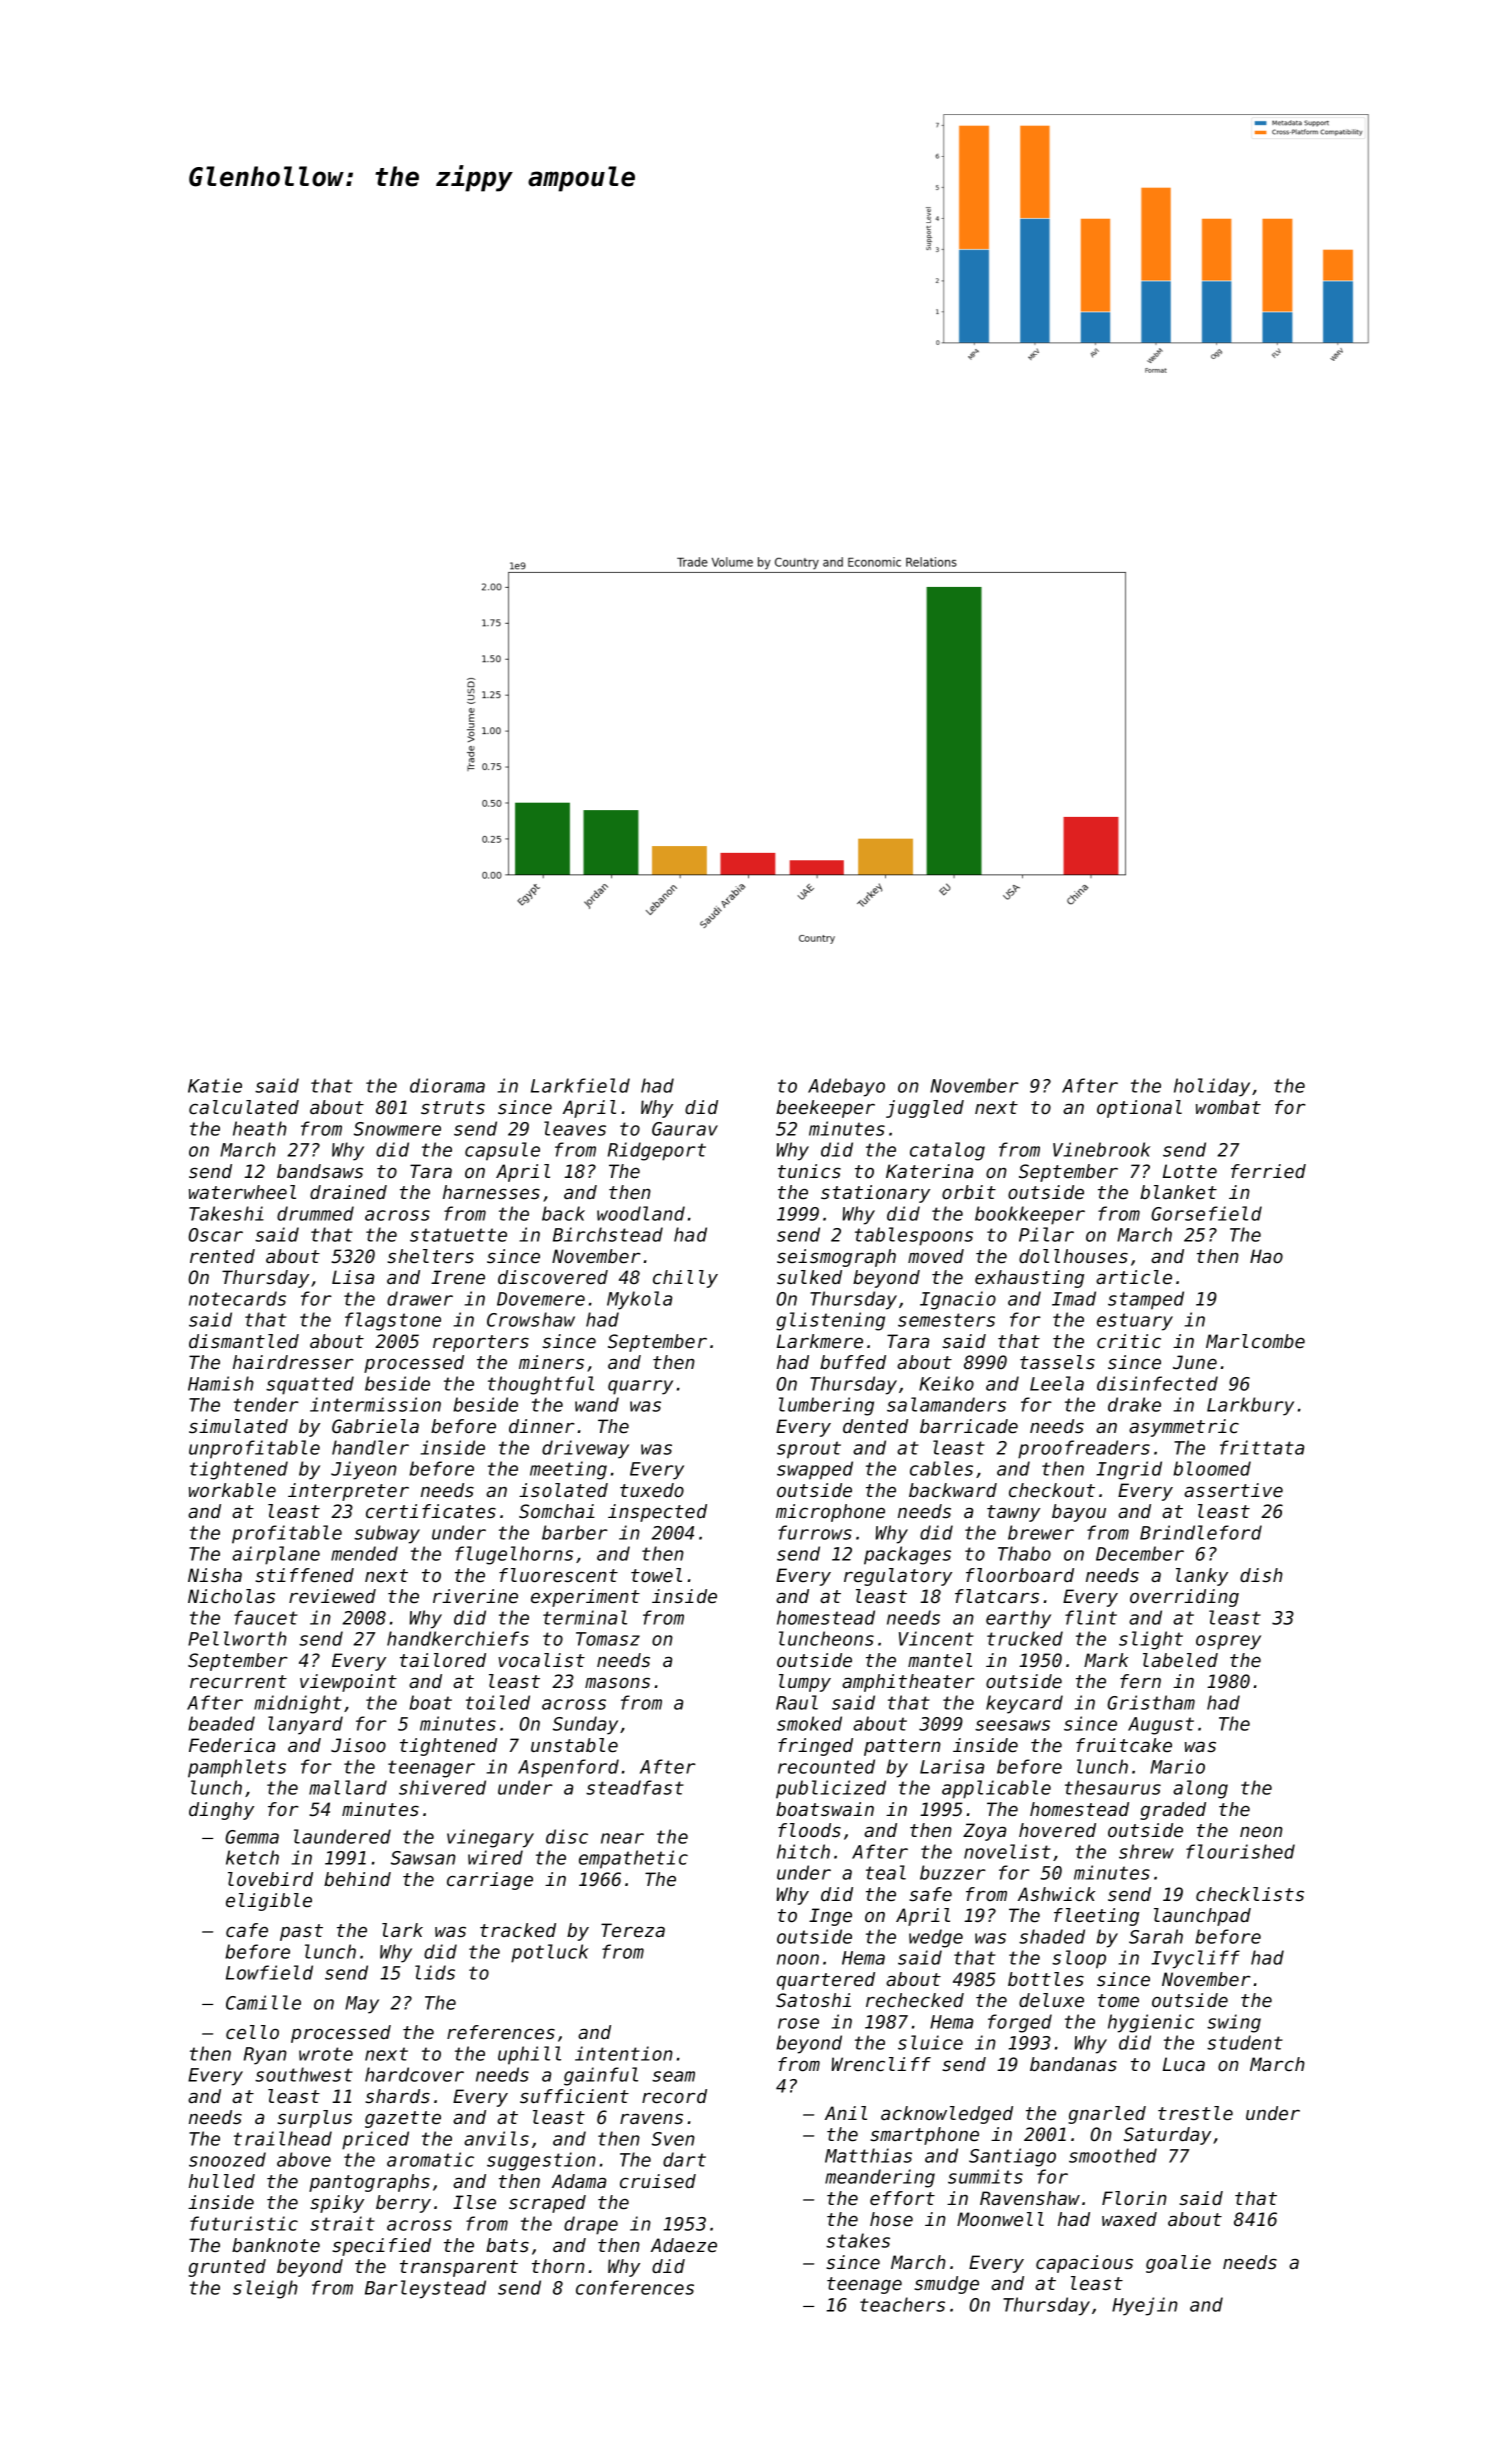  What do you see at coordinates (265, 2289) in the screenshot?
I see `sleigh` at bounding box center [265, 2289].
